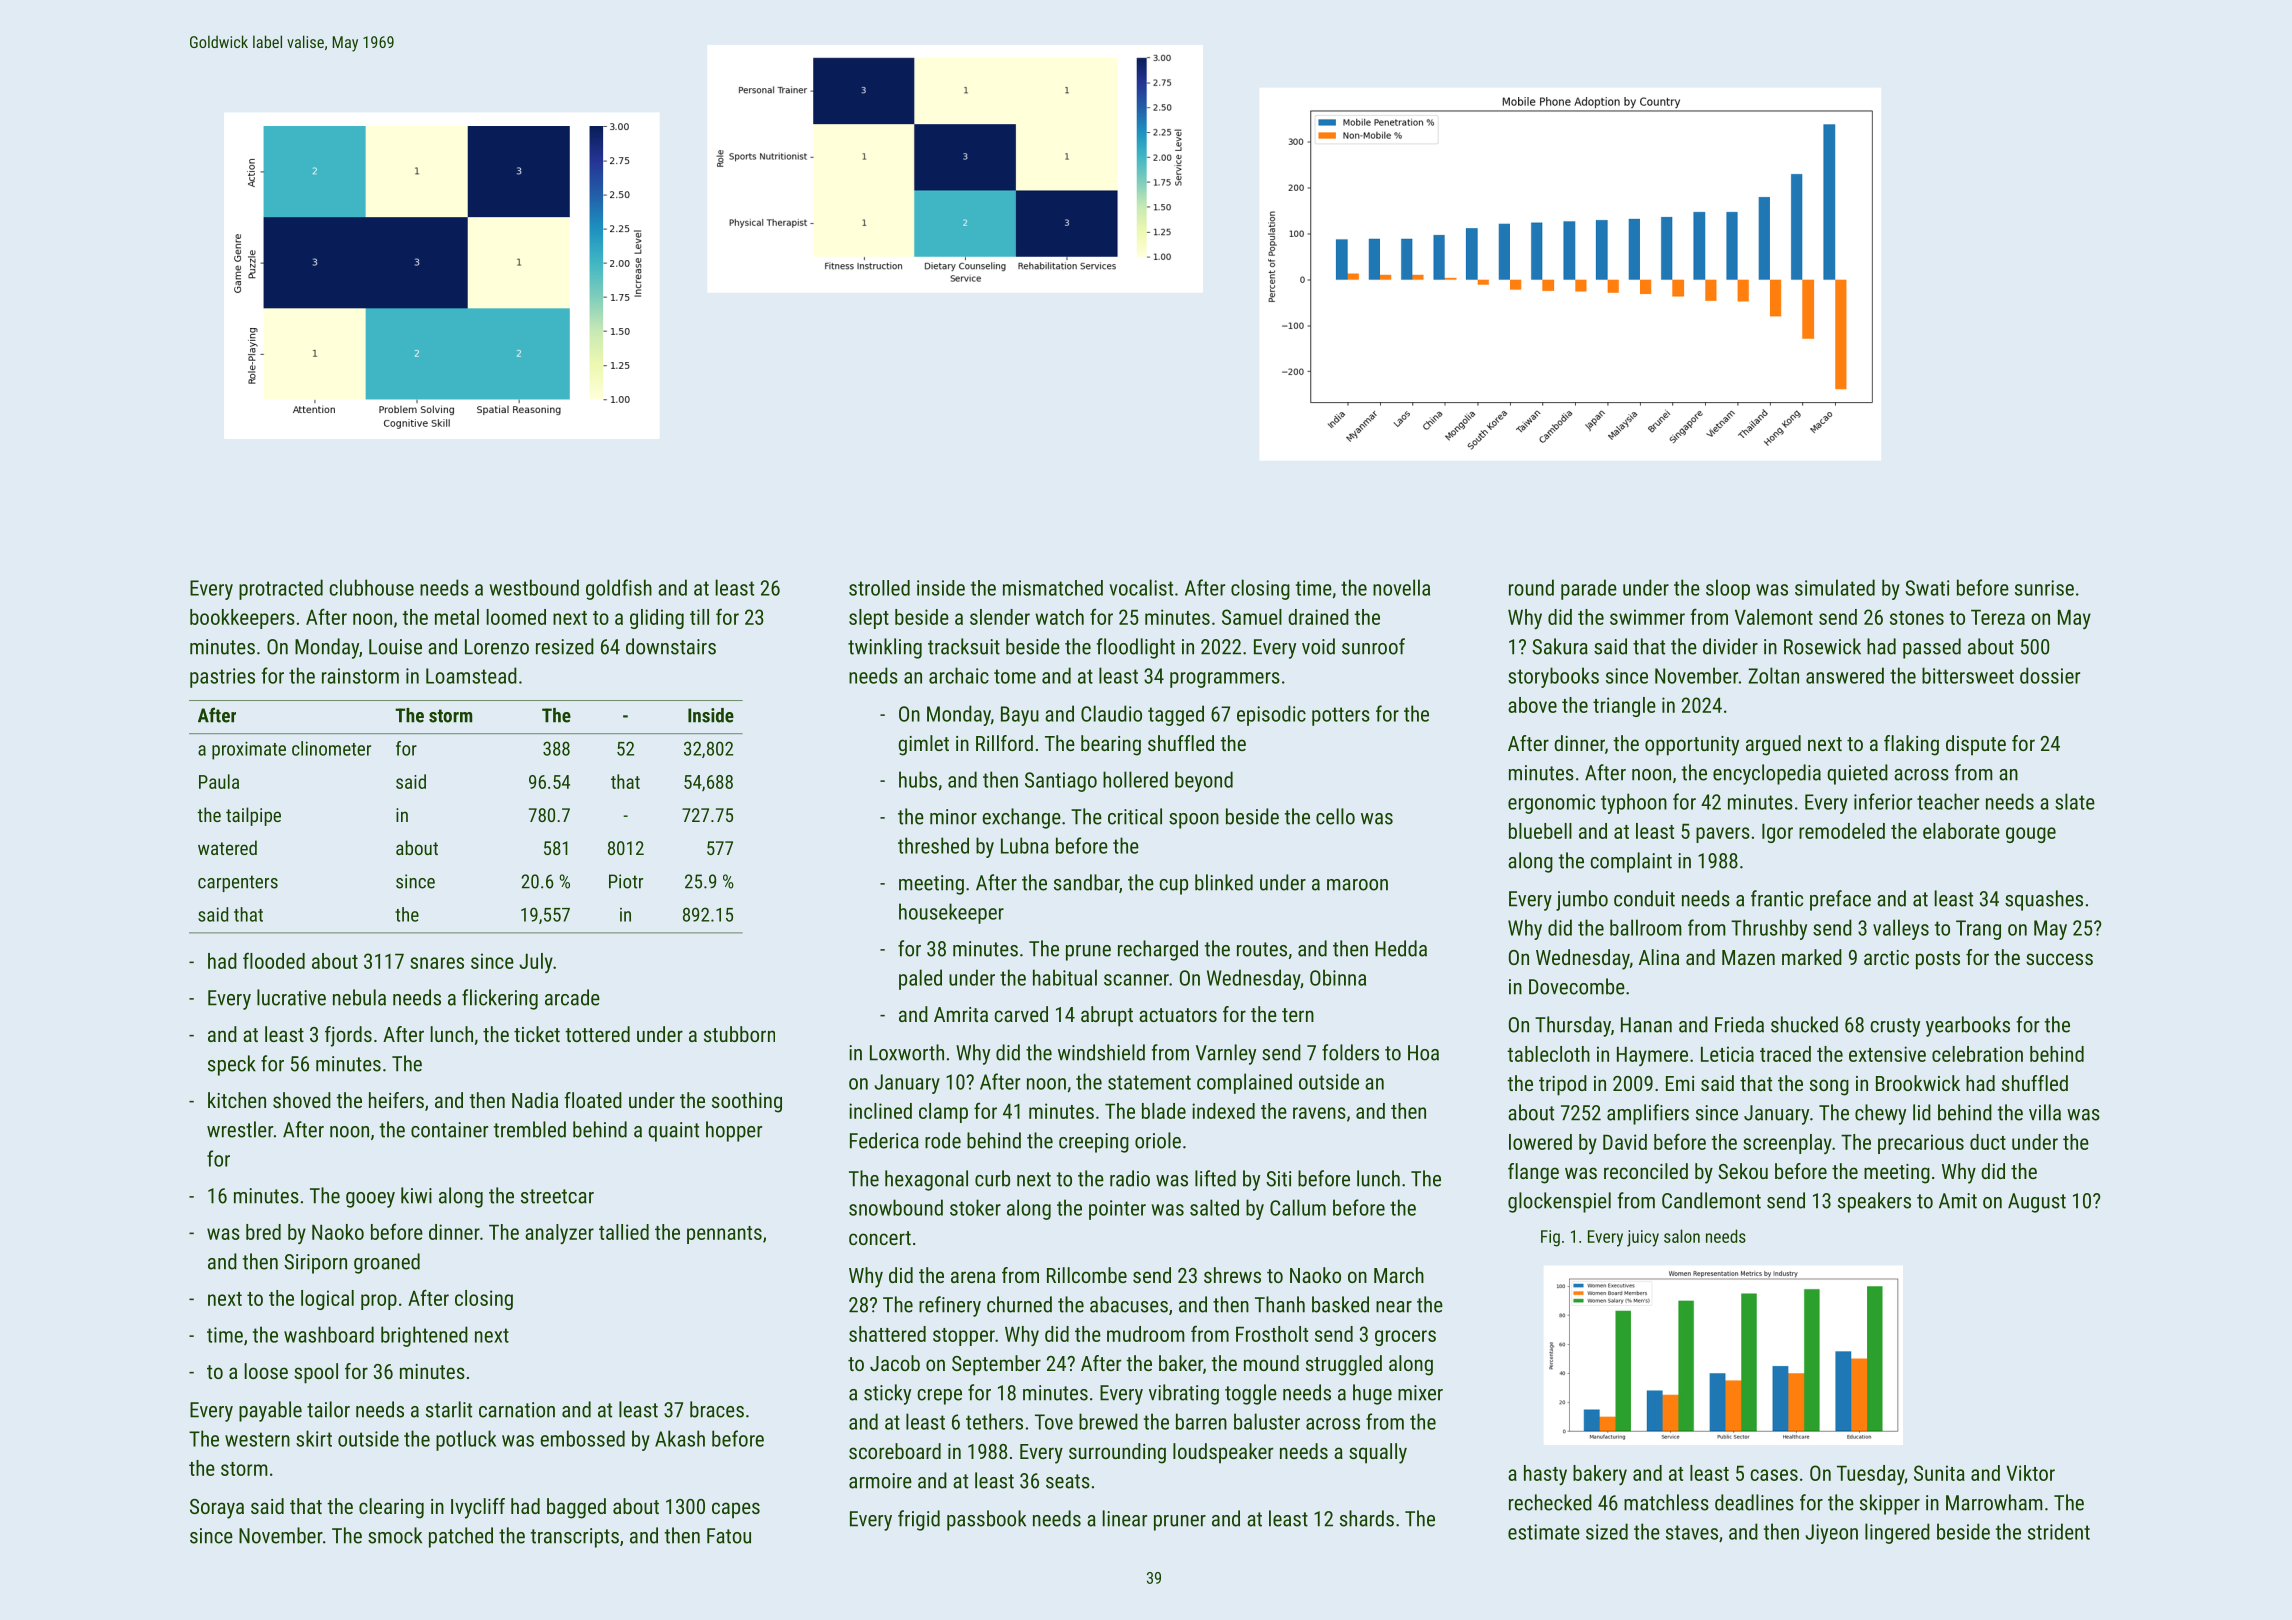 The image size is (2292, 1620). What do you see at coordinates (395, 1535) in the page?
I see `smock` at bounding box center [395, 1535].
